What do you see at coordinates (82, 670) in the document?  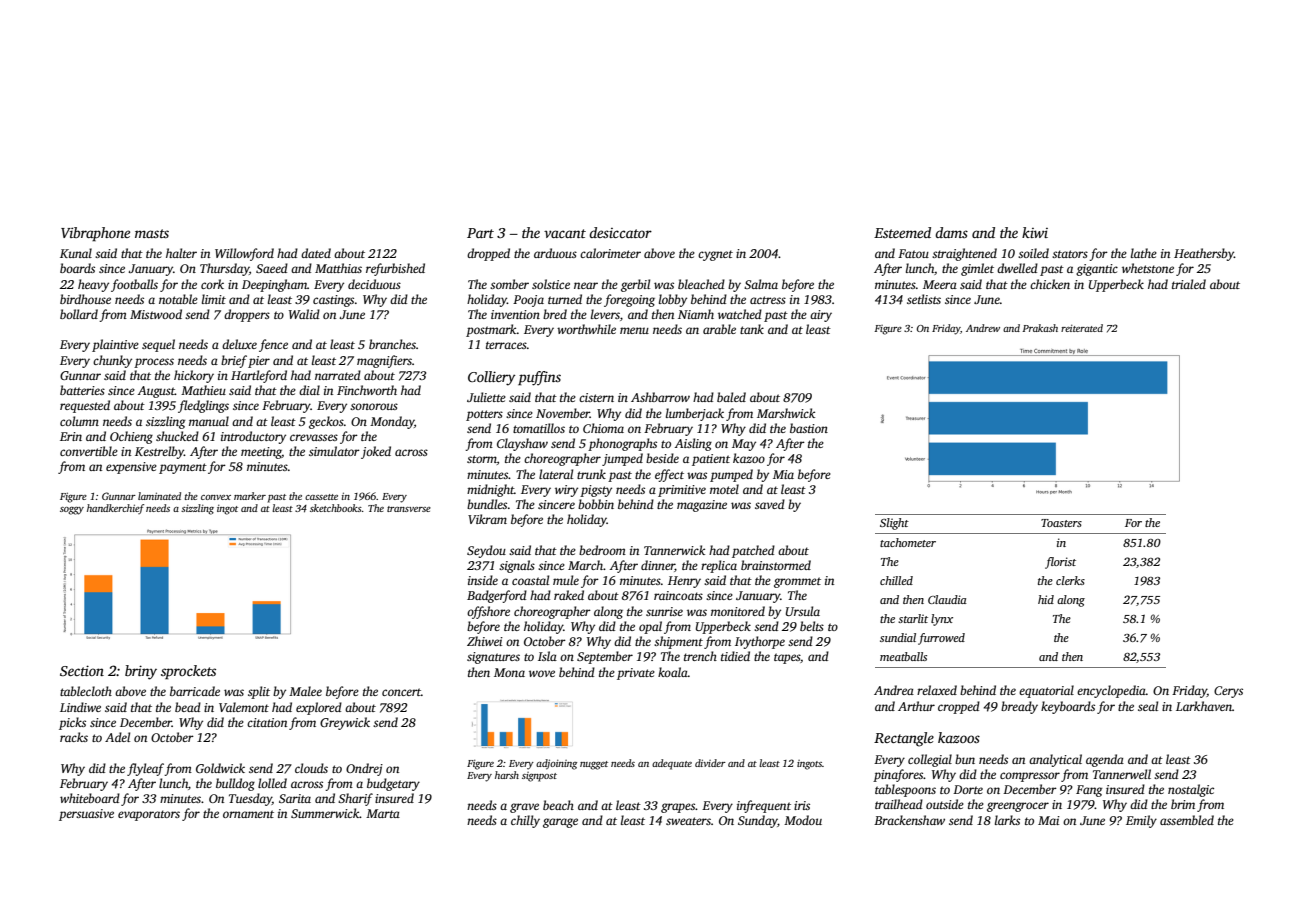 I see `Section` at bounding box center [82, 670].
